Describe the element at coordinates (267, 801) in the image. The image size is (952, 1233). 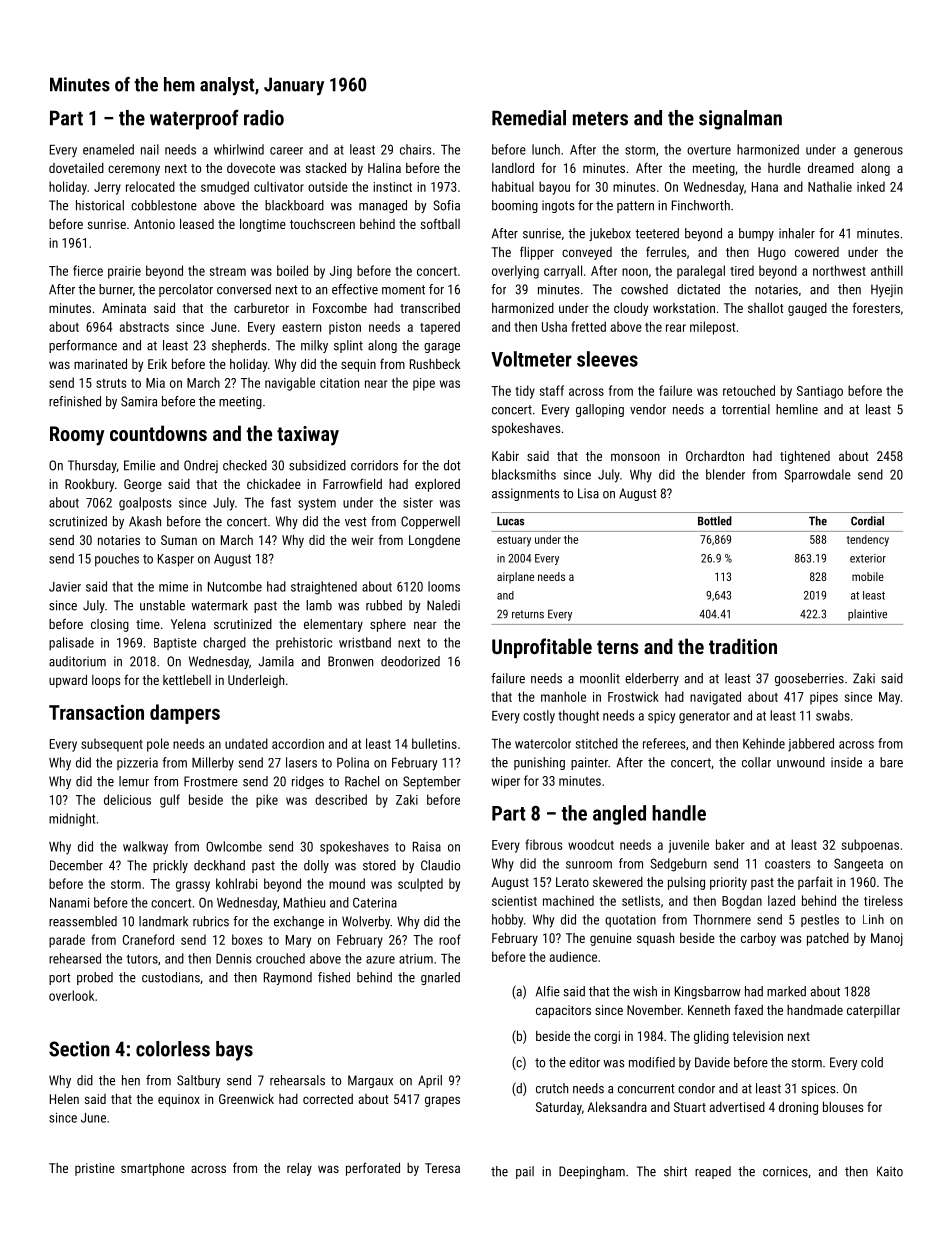
I see `pike` at that location.
